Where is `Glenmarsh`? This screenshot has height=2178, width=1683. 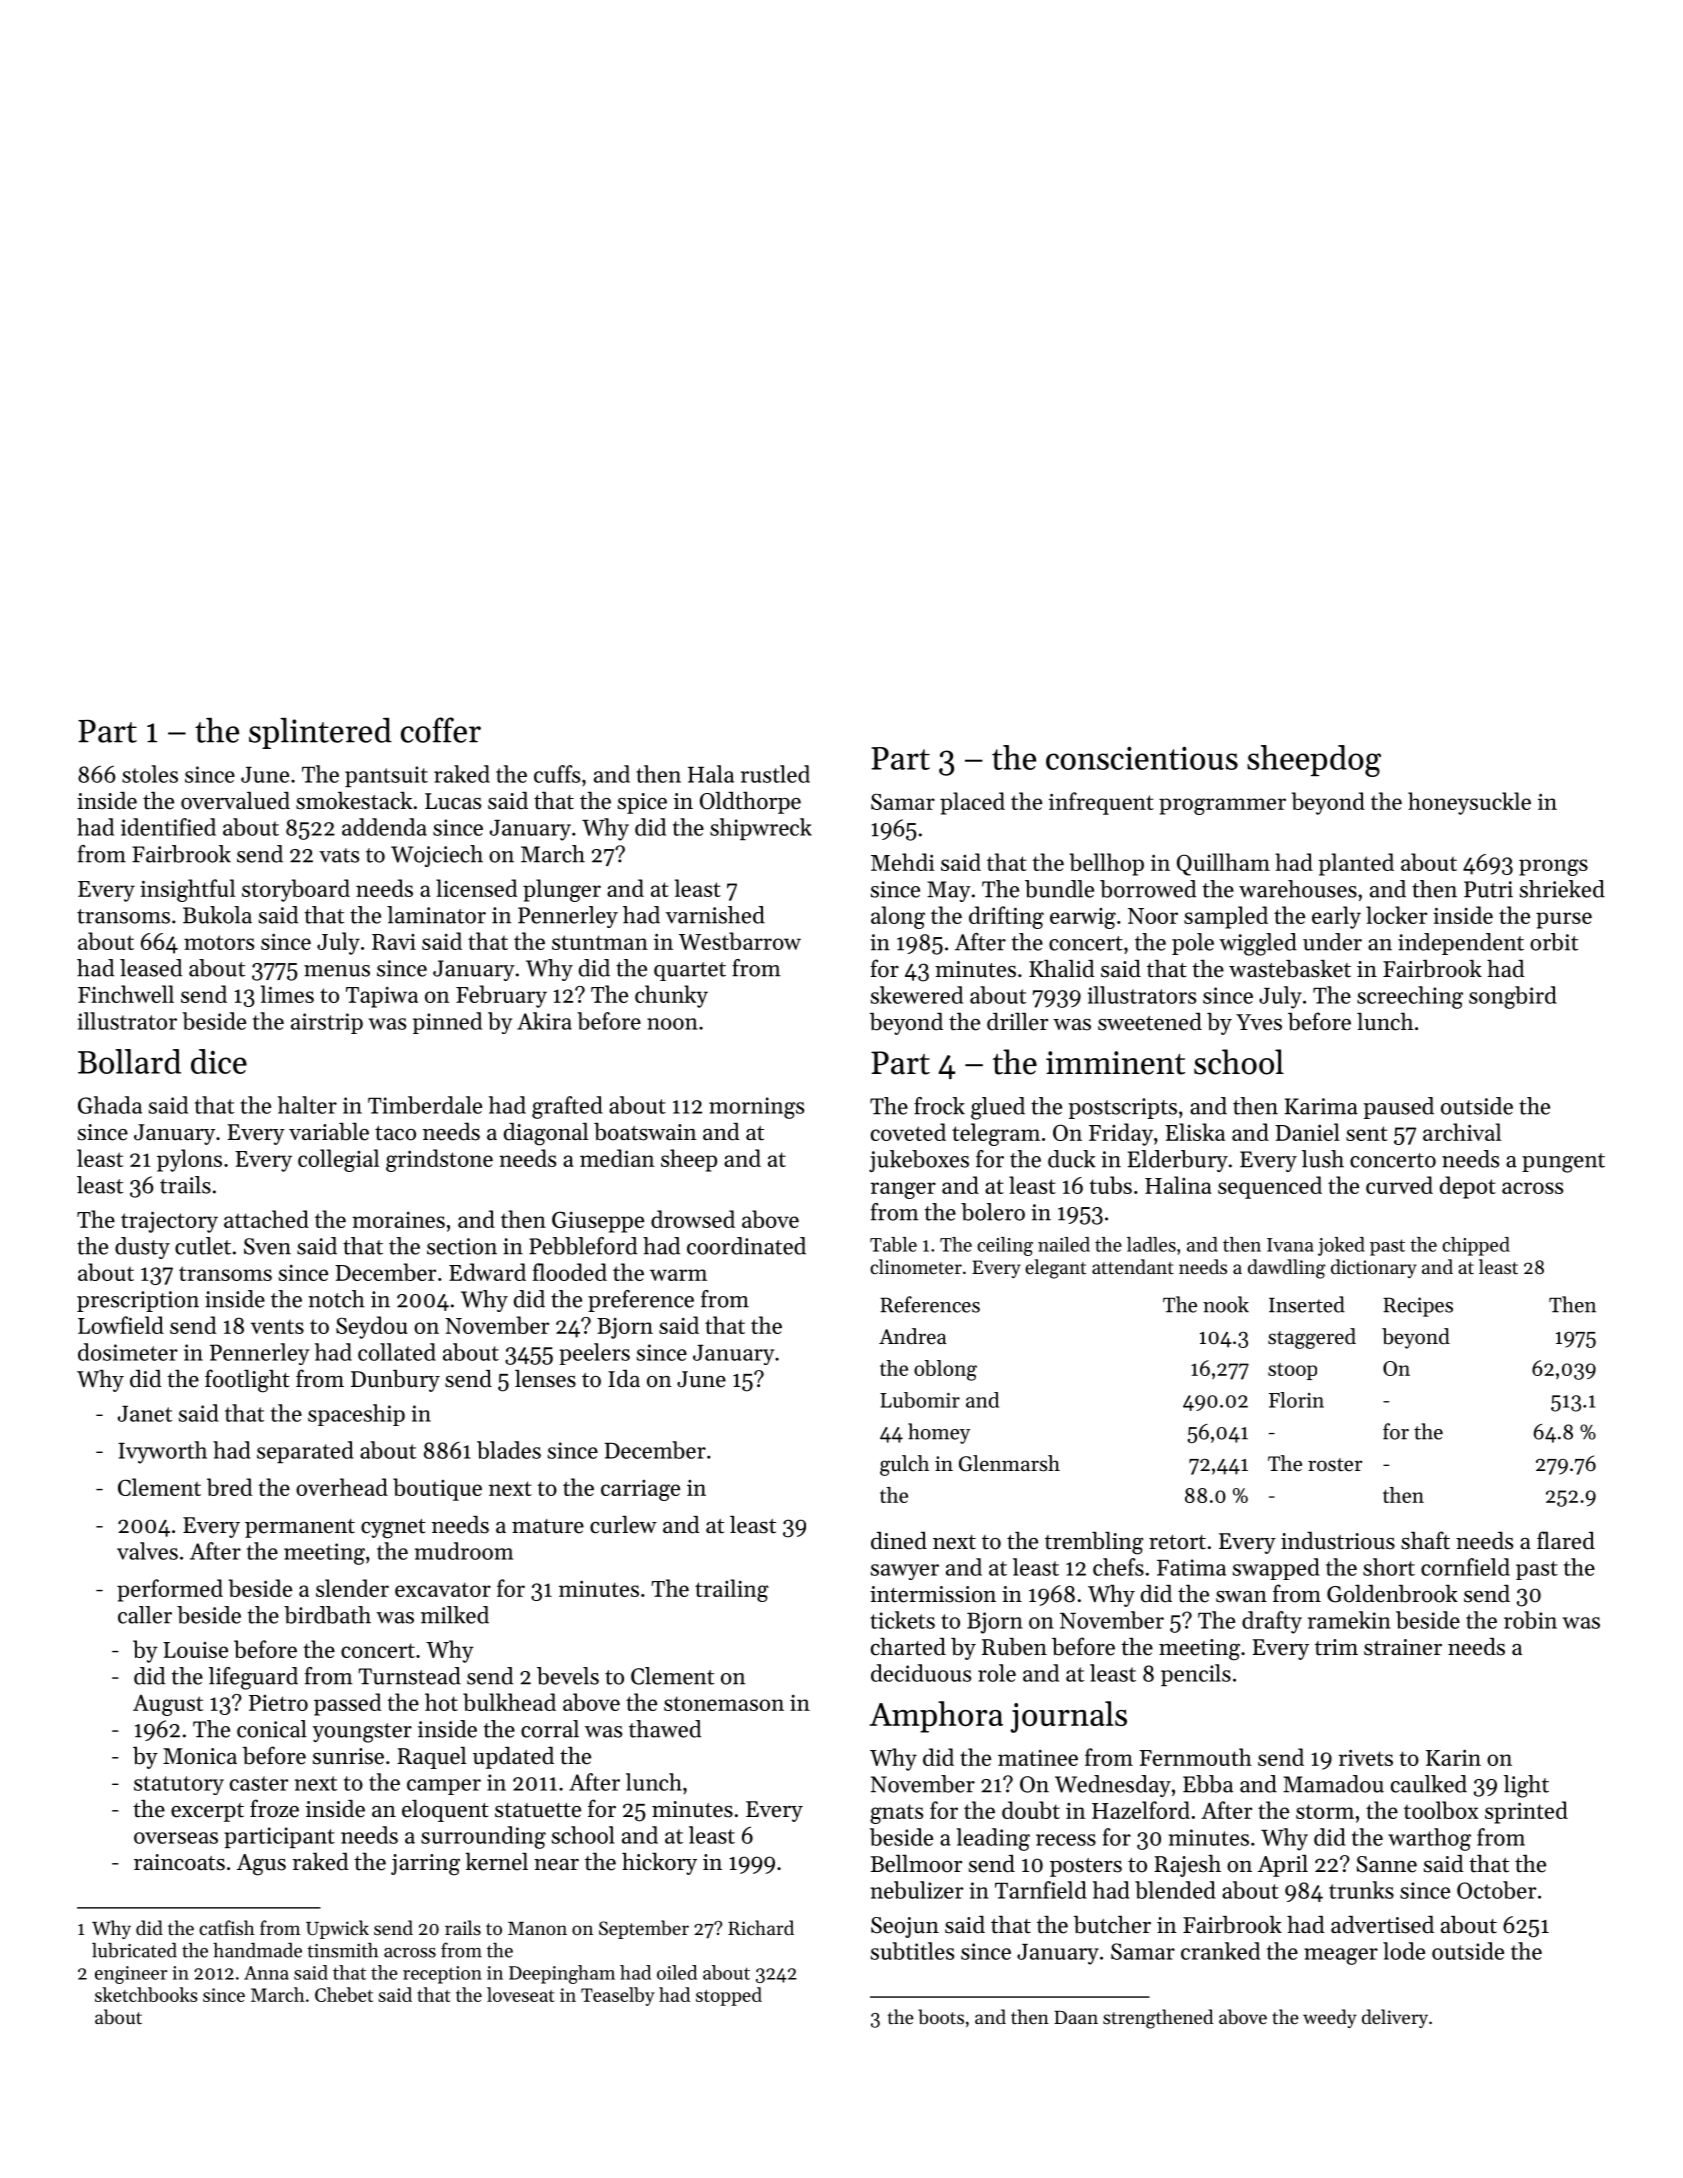
Glenmarsh is located at coordinates (1009, 1463).
